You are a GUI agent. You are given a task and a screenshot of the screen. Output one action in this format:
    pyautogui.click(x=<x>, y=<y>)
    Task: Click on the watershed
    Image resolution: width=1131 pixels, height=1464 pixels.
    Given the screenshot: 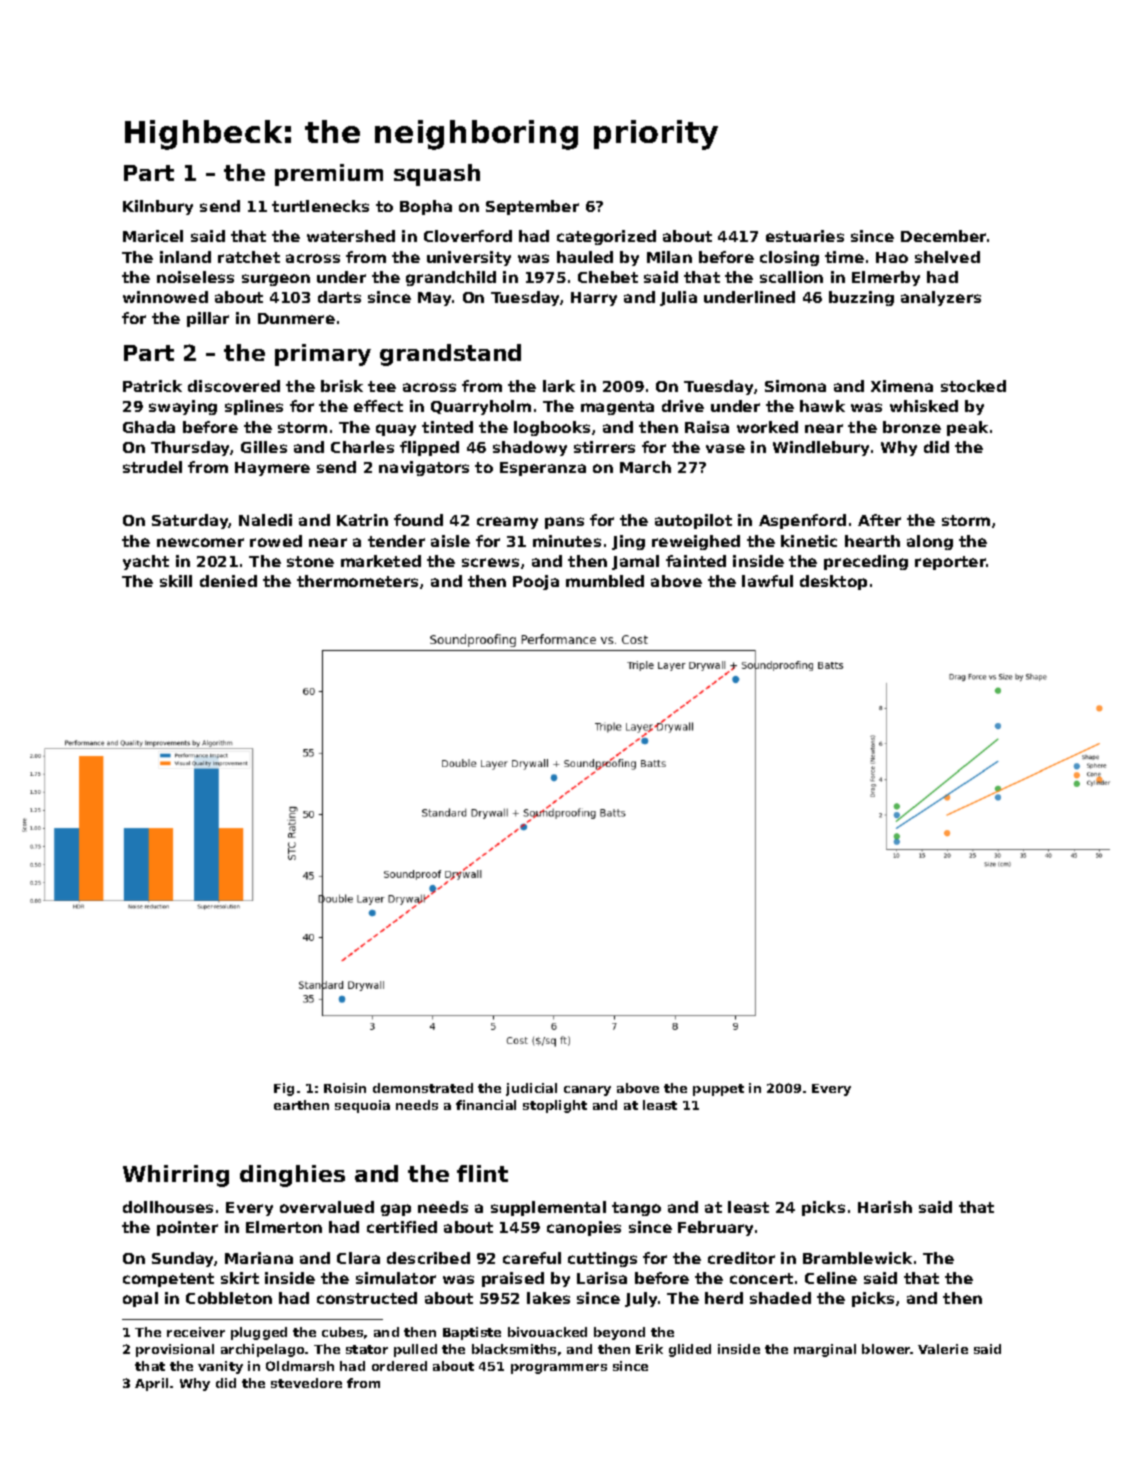 What is the action you would take?
    pyautogui.click(x=351, y=236)
